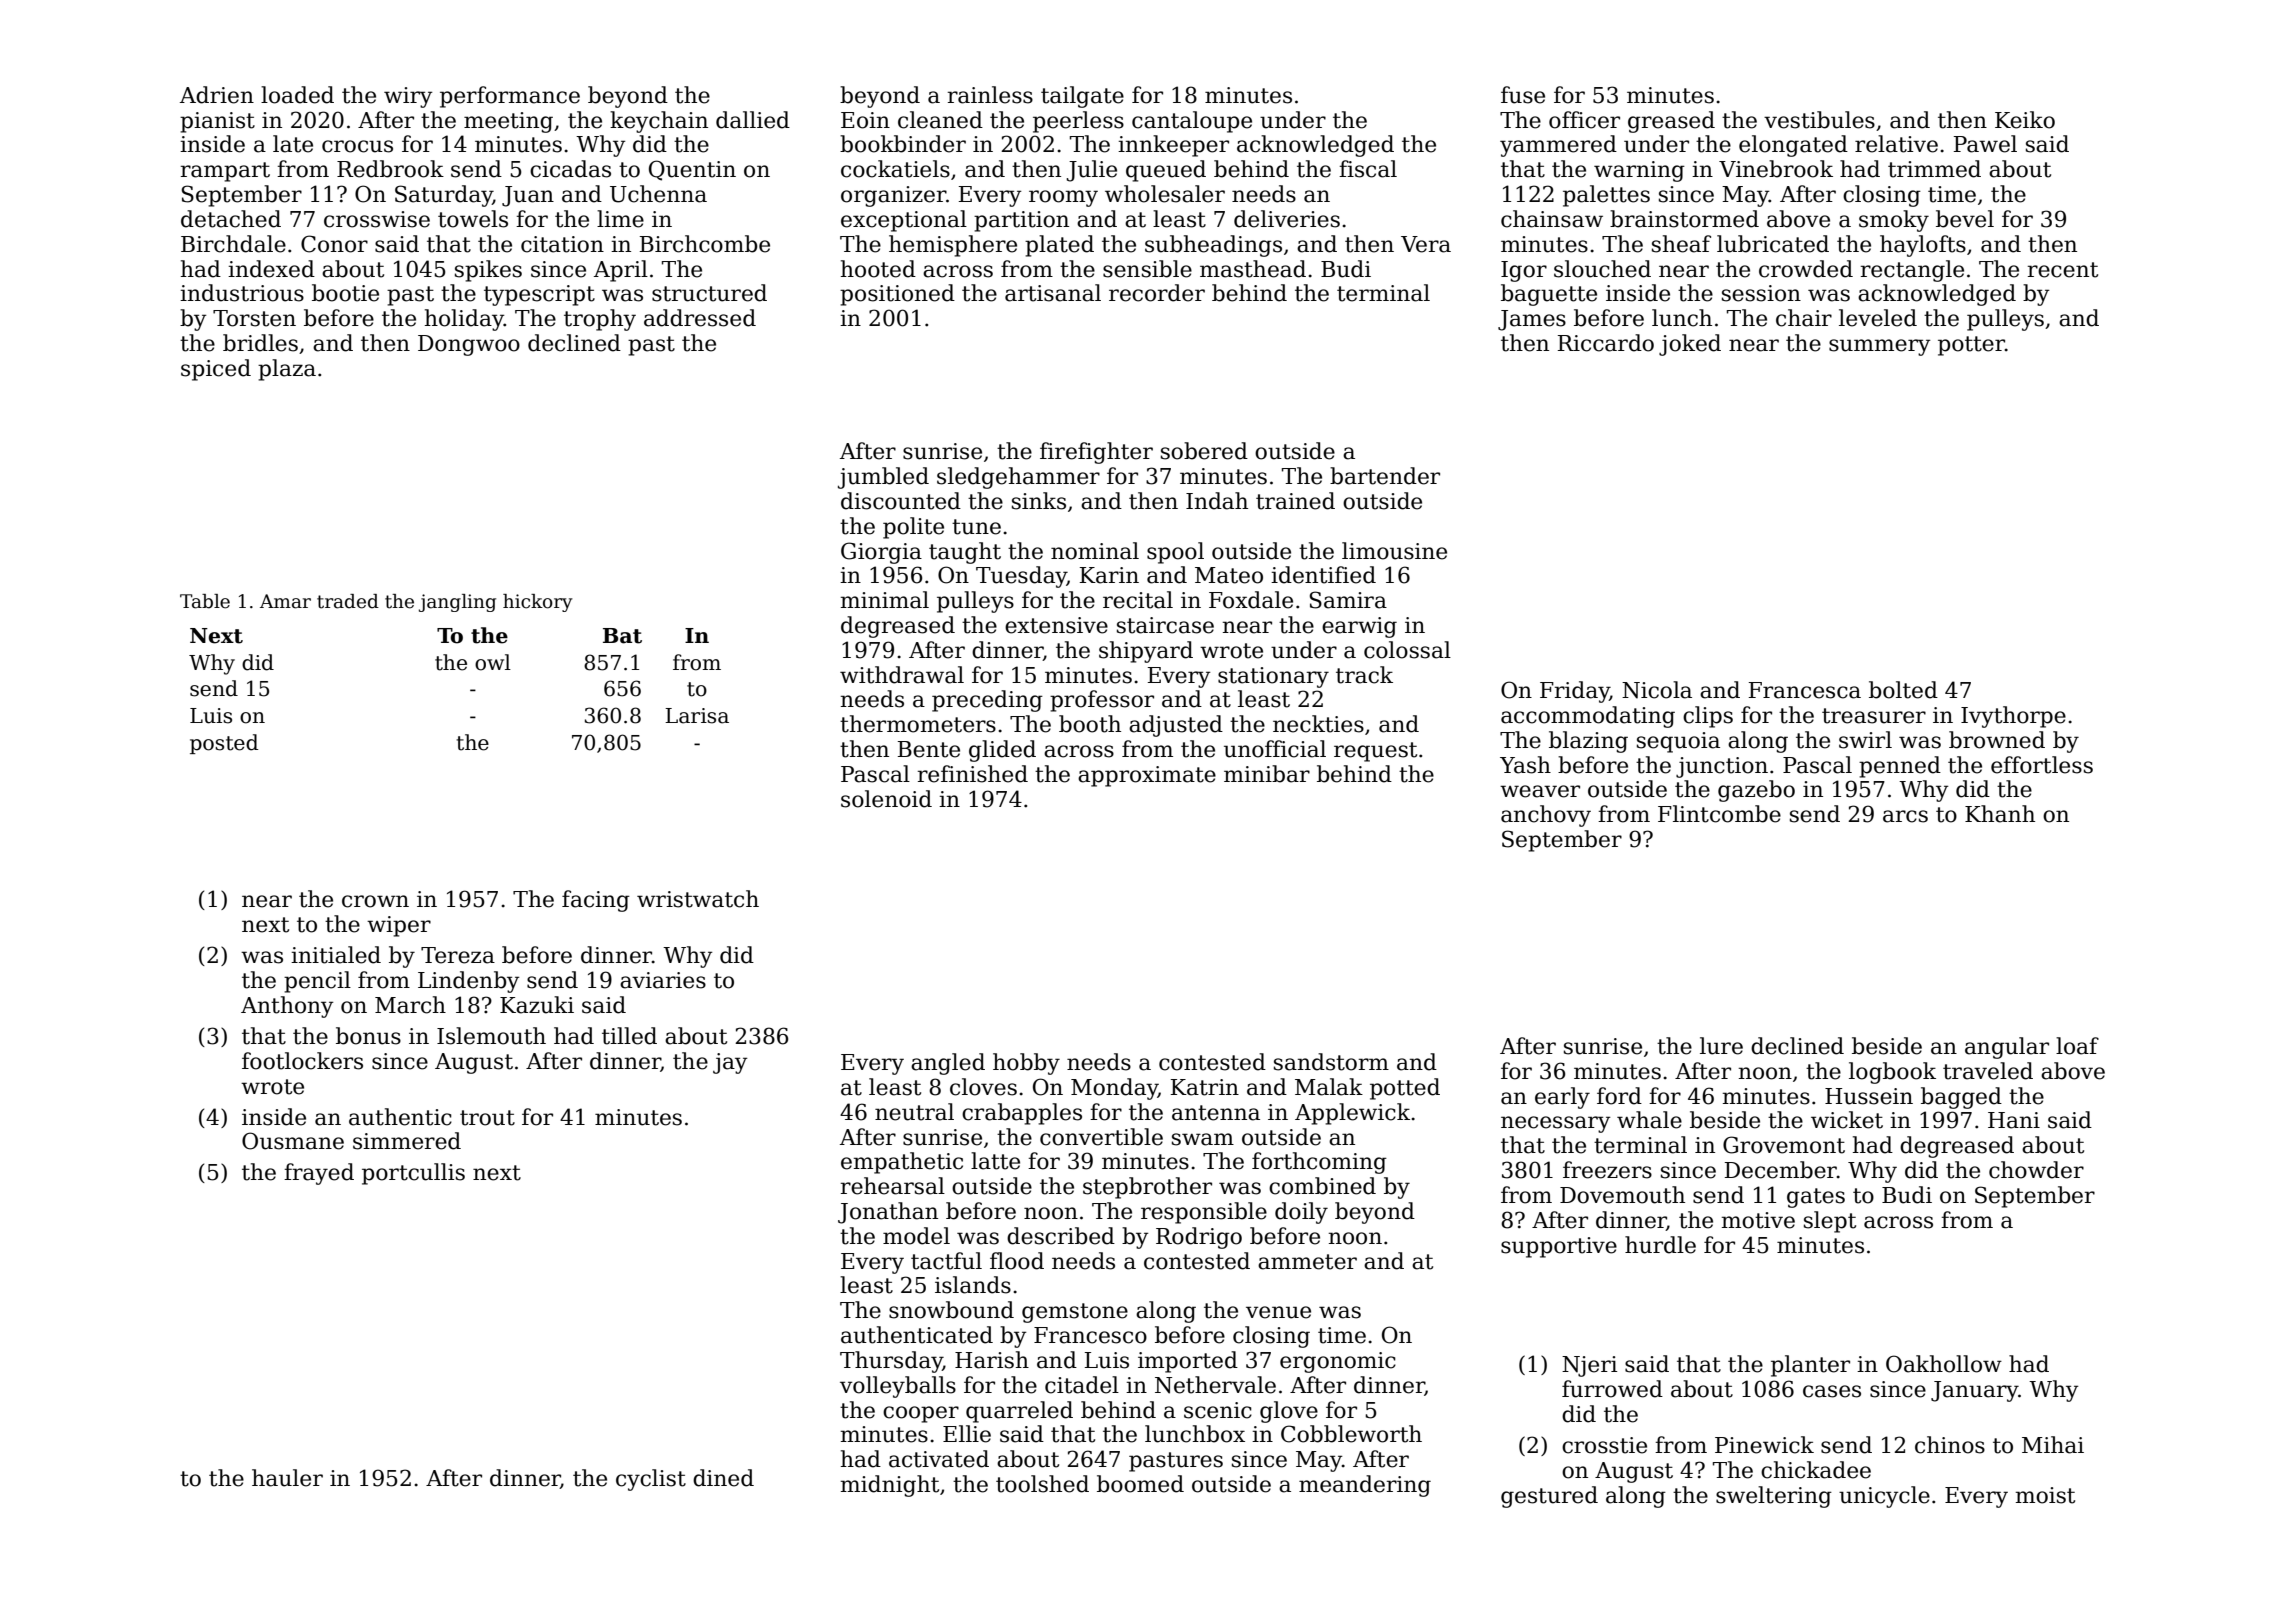 The height and width of the image is (1620, 2292). I want to click on hauler, so click(287, 1478).
